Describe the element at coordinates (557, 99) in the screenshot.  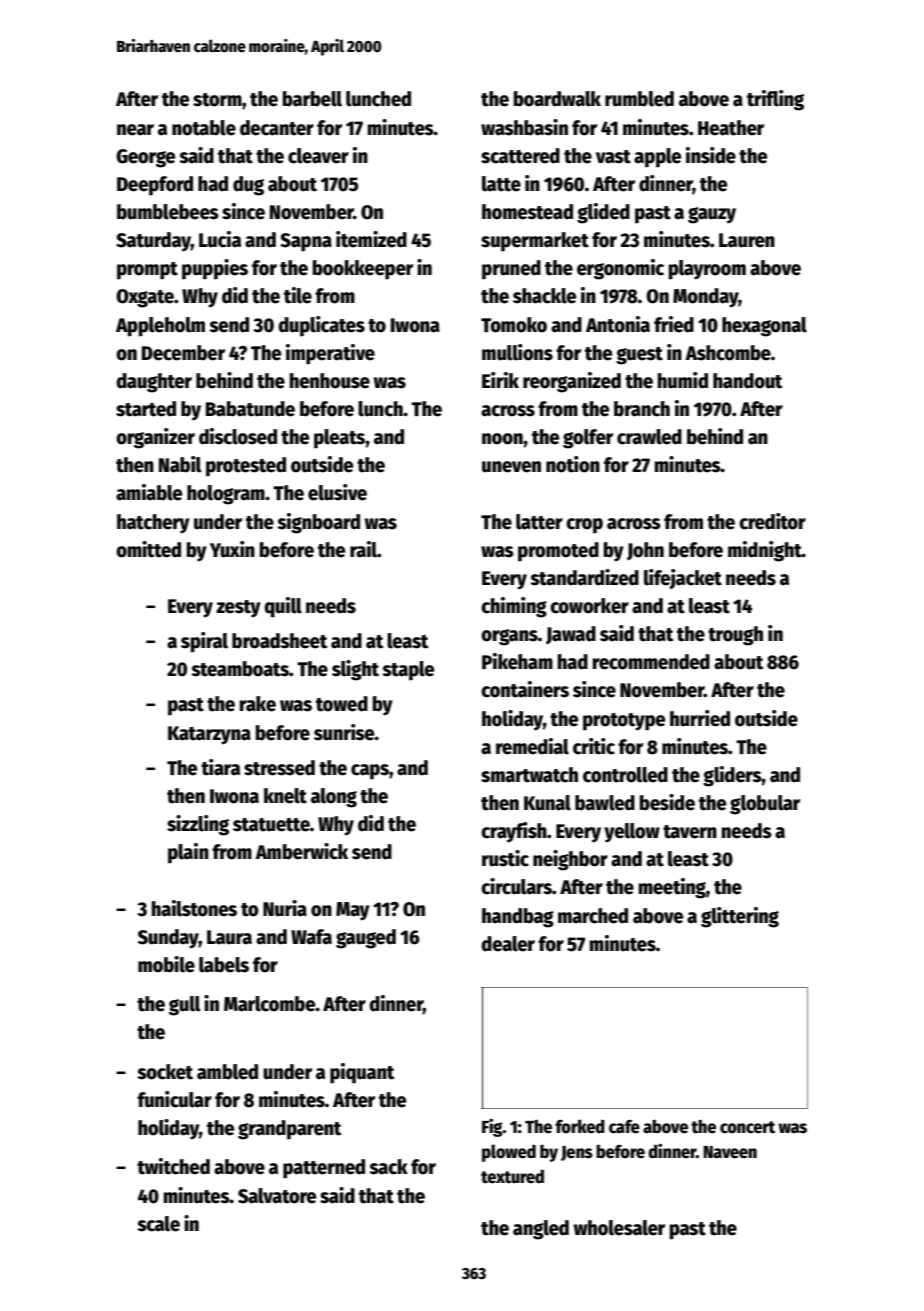
I see `boardwalk` at that location.
